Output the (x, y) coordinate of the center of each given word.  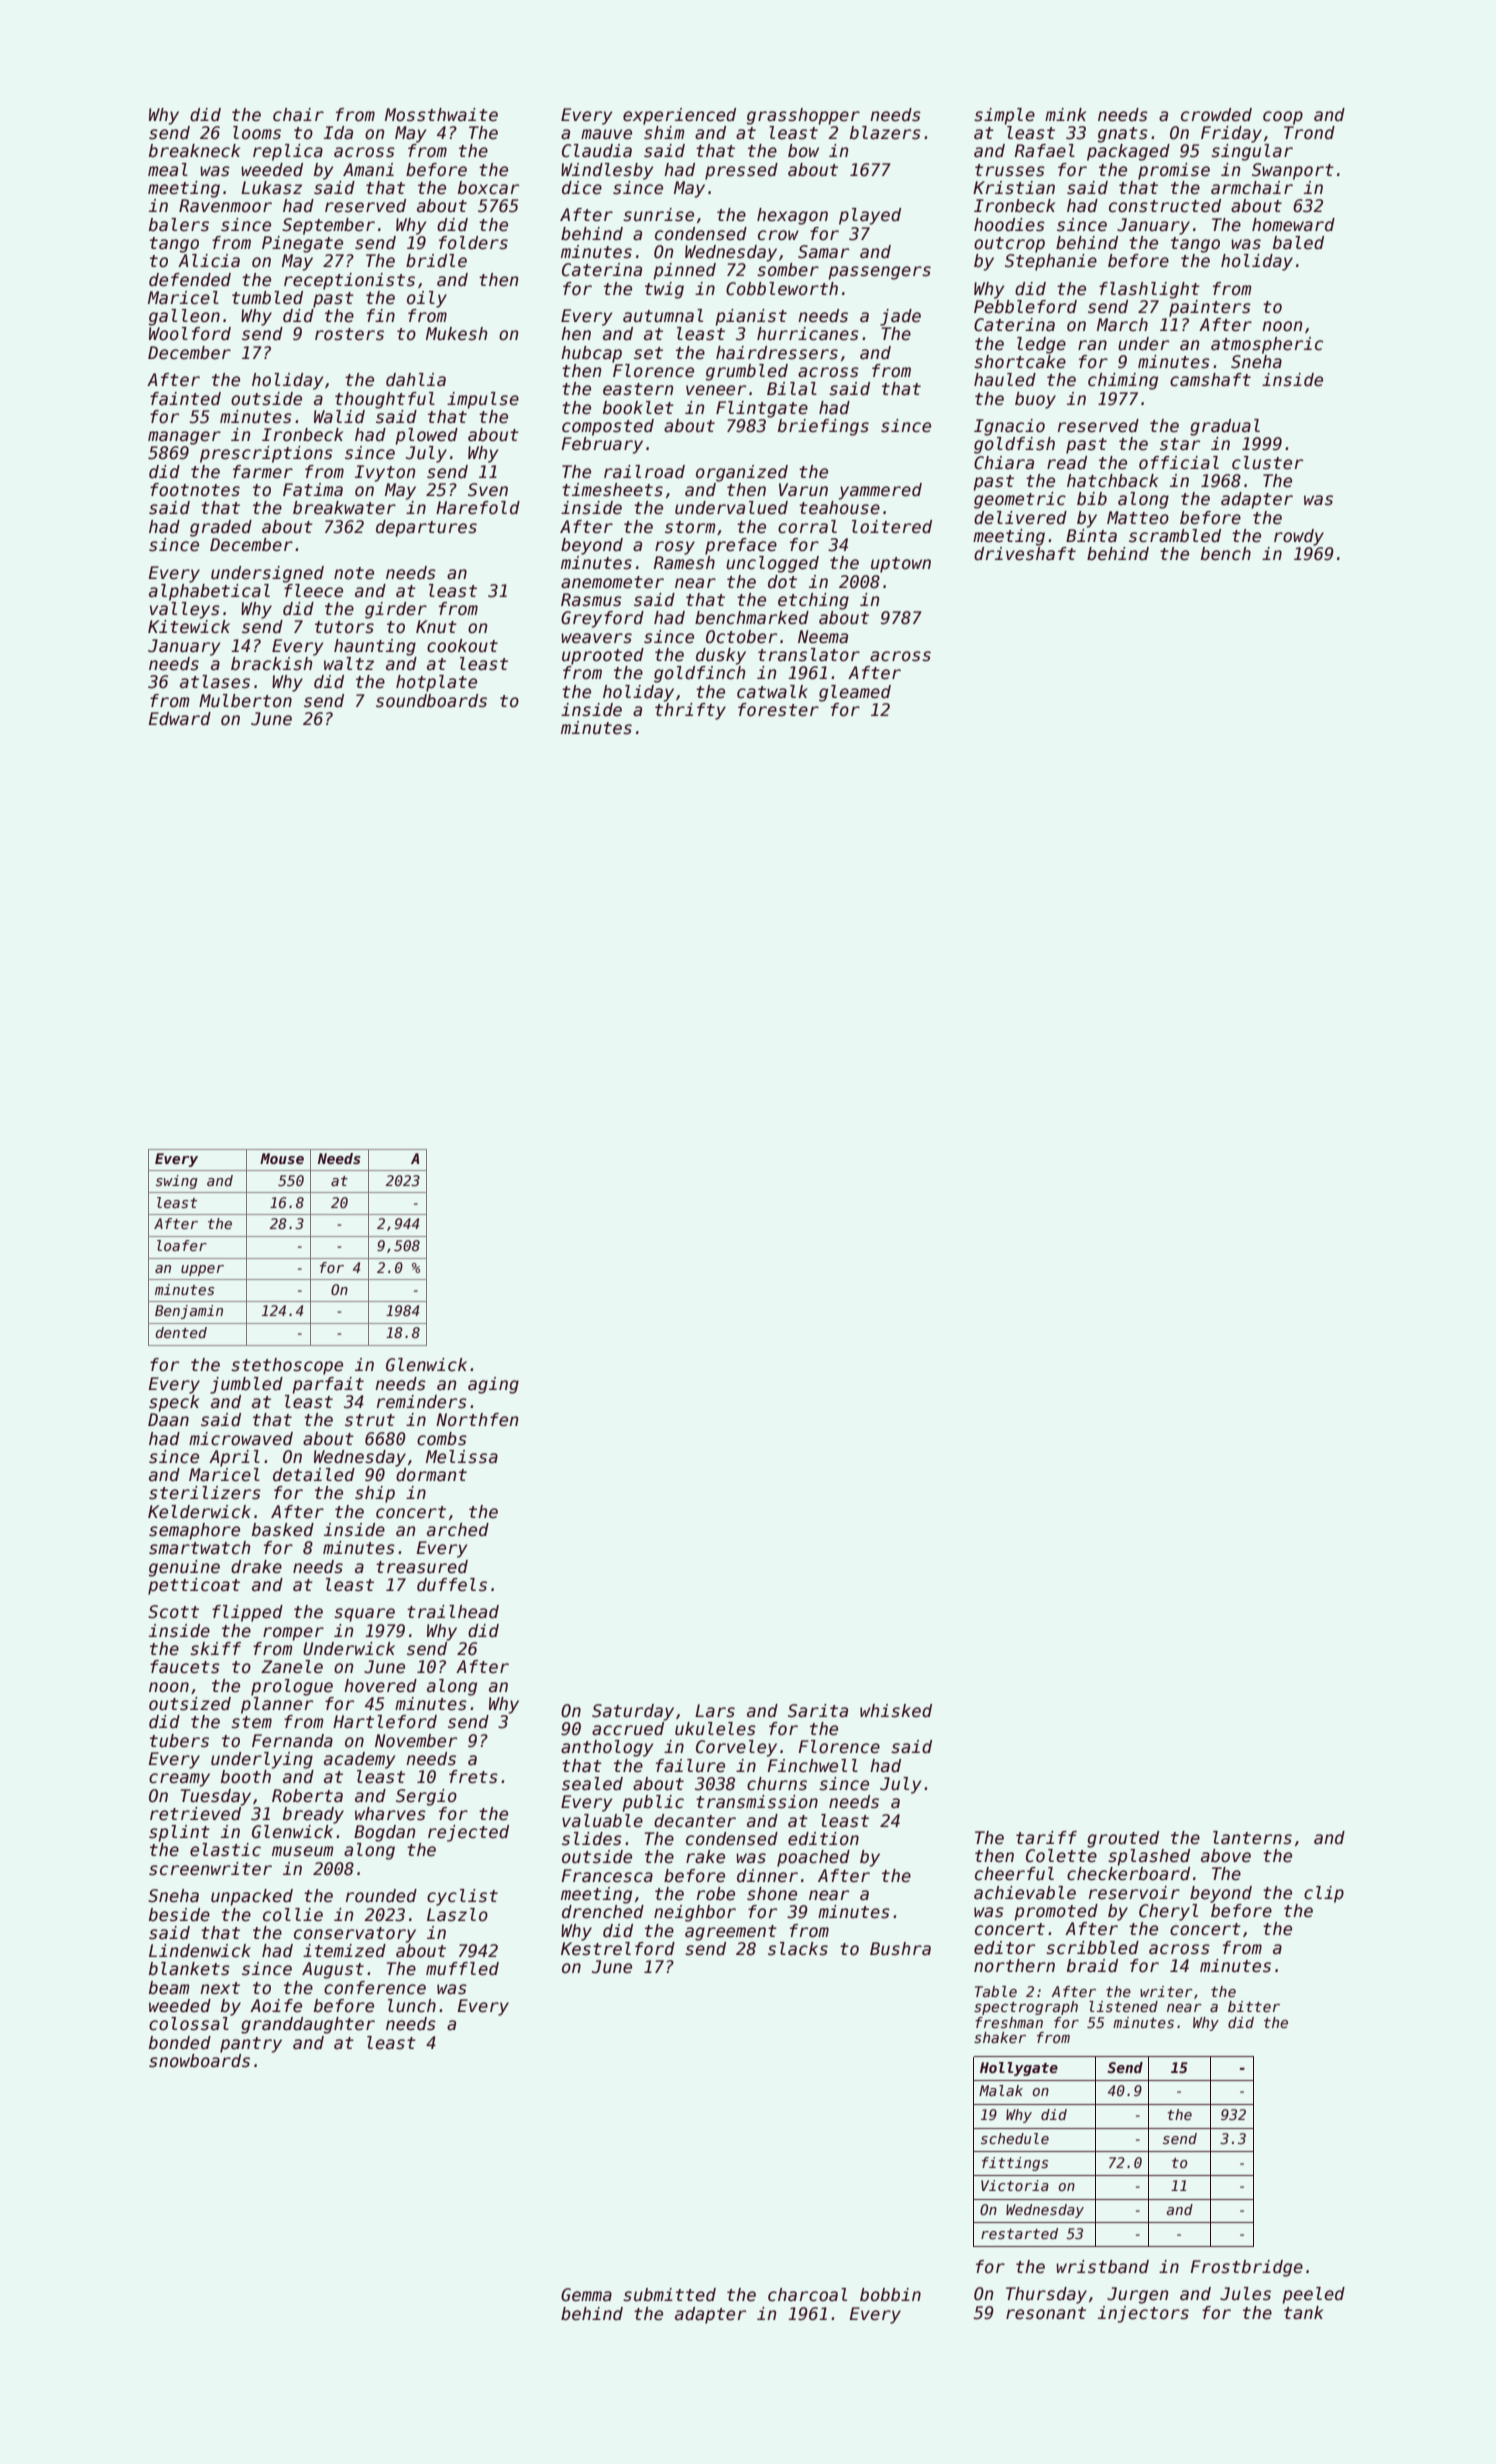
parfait (328, 1385)
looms (257, 133)
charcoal (807, 2295)
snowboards (199, 2061)
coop (1283, 118)
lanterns (1252, 1838)
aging (493, 1385)
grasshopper (803, 116)
